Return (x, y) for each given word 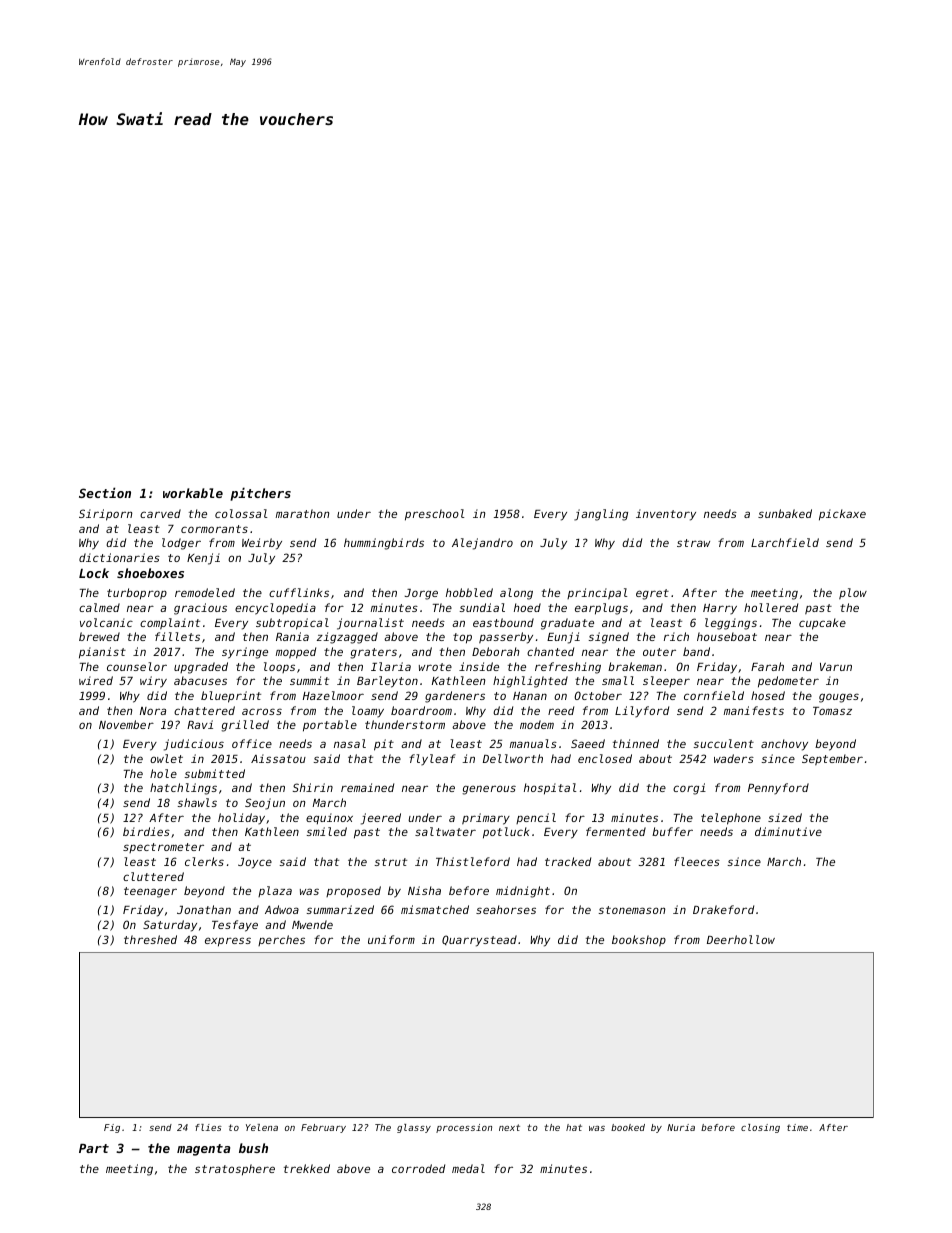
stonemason (632, 910)
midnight (523, 892)
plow (853, 594)
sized (785, 817)
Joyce (255, 863)
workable (193, 493)
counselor (137, 666)
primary (486, 819)
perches (281, 940)
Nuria (681, 1127)
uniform (391, 939)
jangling (601, 515)
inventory (666, 515)
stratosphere (235, 1170)
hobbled (469, 592)
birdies (146, 831)
